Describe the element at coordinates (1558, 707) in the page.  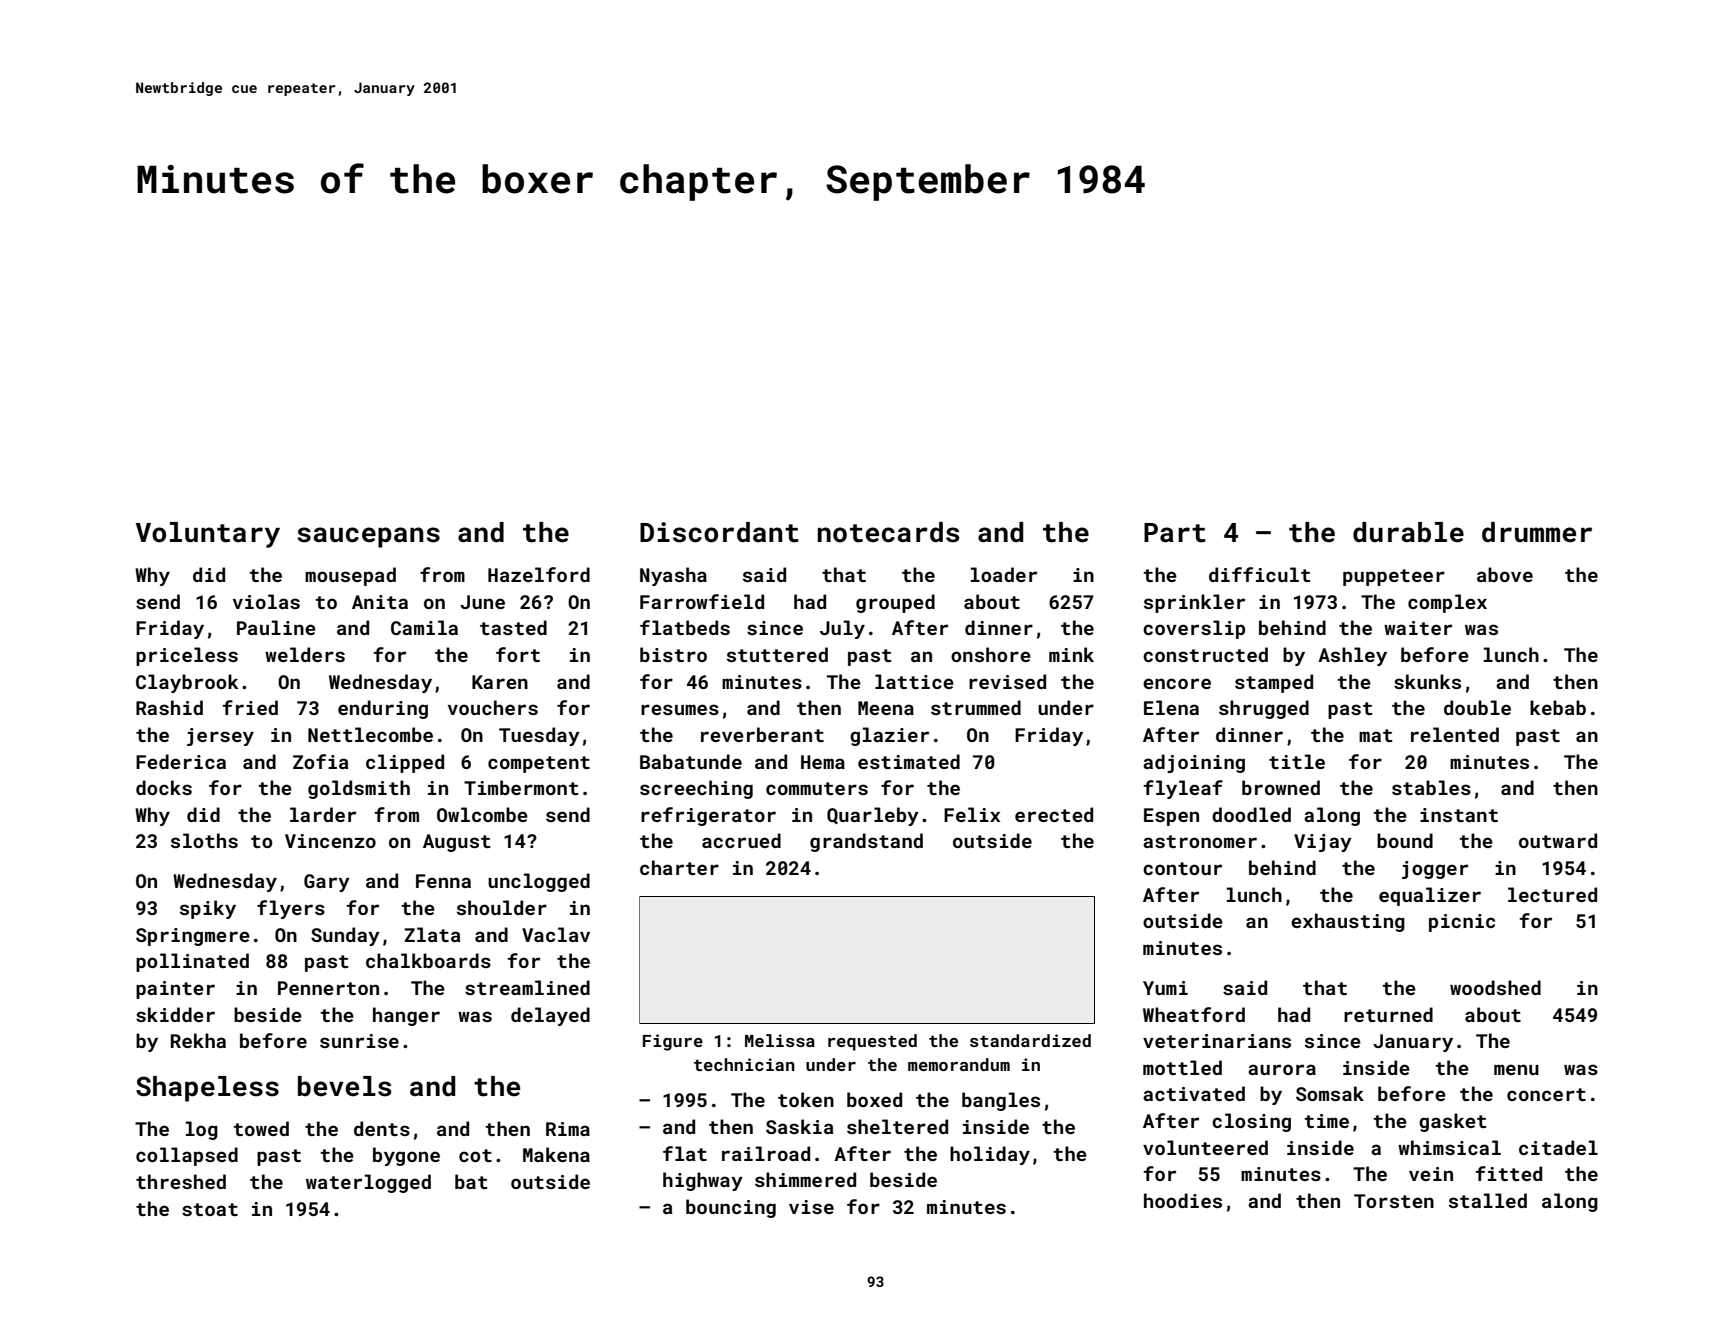
I see `kebab` at that location.
